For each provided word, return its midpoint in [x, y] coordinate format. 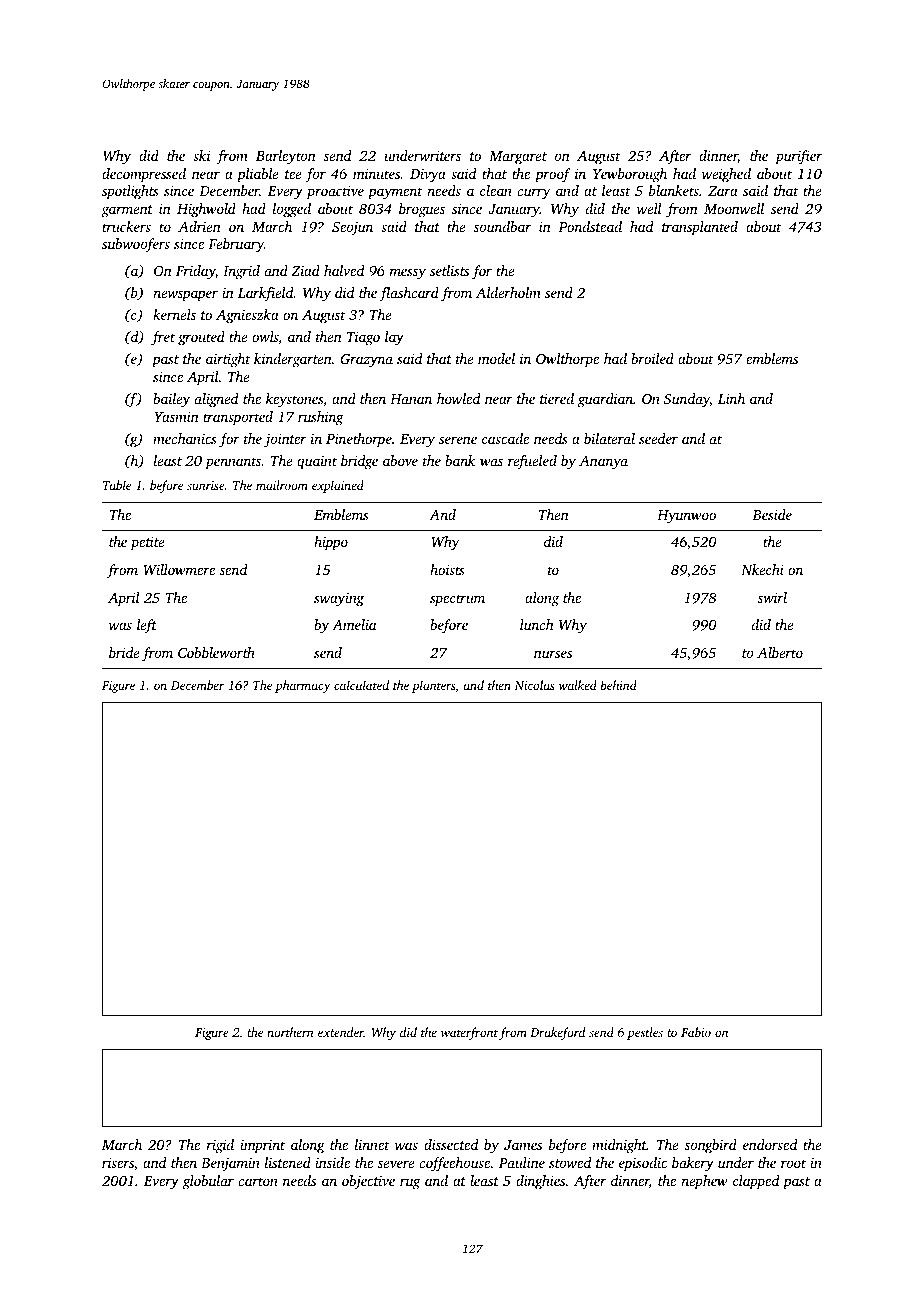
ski [201, 155]
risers [118, 1162]
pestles [645, 1033]
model [496, 358]
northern [290, 1032]
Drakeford [557, 1033]
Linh [731, 398]
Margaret [518, 158]
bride [124, 652]
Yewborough [630, 175]
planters [433, 686]
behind [619, 685]
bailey [171, 400]
